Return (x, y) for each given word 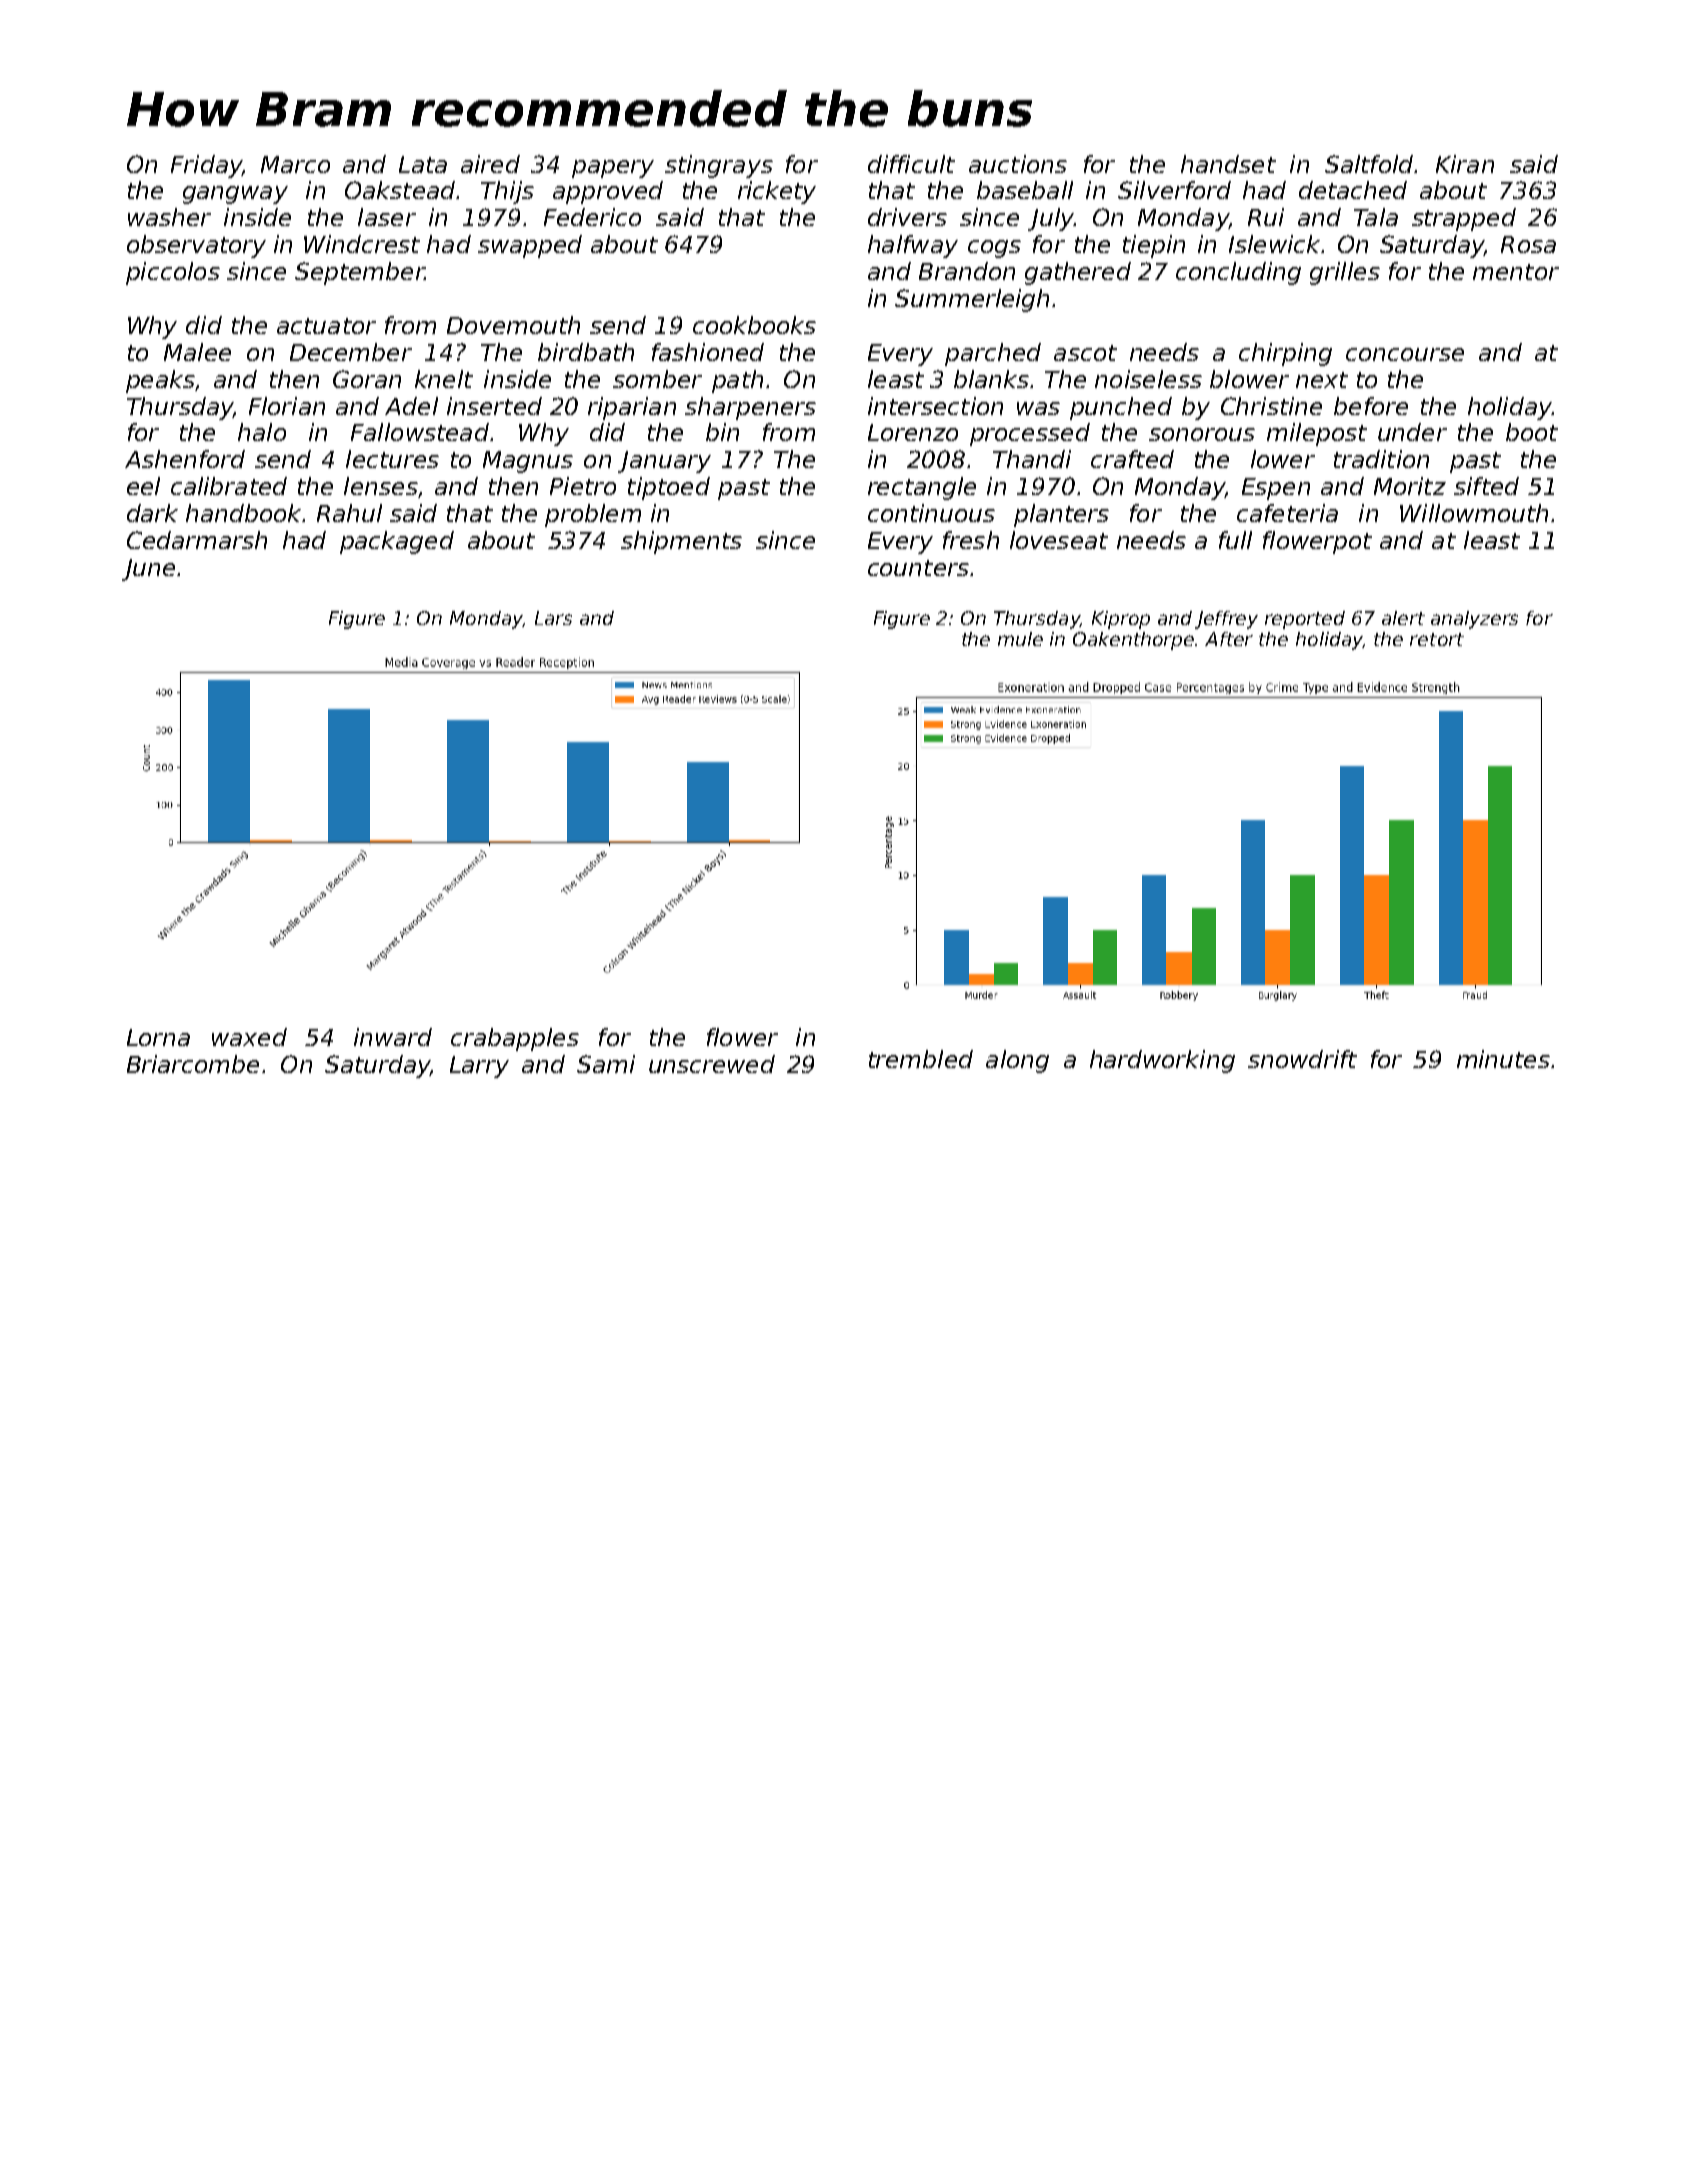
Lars (553, 618)
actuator (326, 326)
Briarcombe (193, 1064)
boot (1532, 432)
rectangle (922, 488)
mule (1020, 639)
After (1229, 639)
